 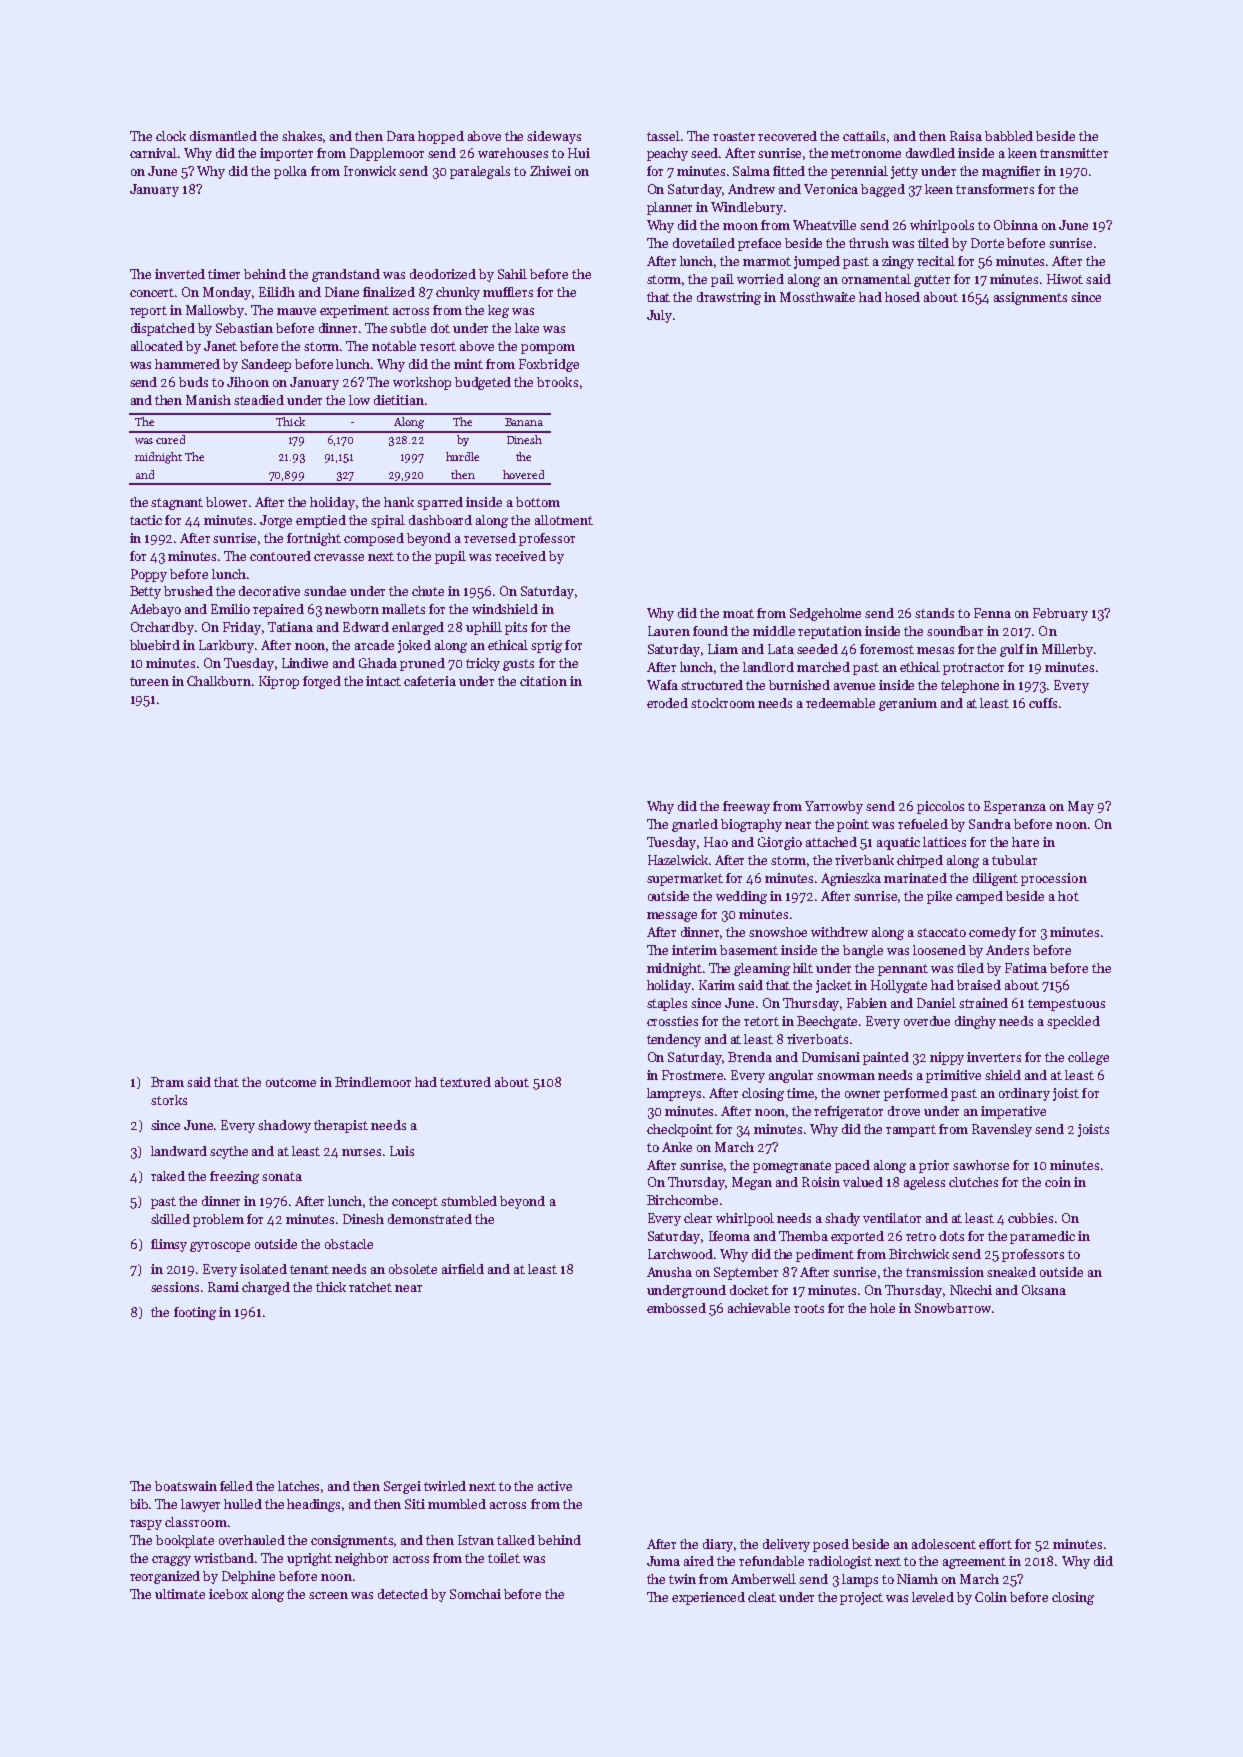 I want to click on Snowbarrow, so click(x=953, y=1308).
